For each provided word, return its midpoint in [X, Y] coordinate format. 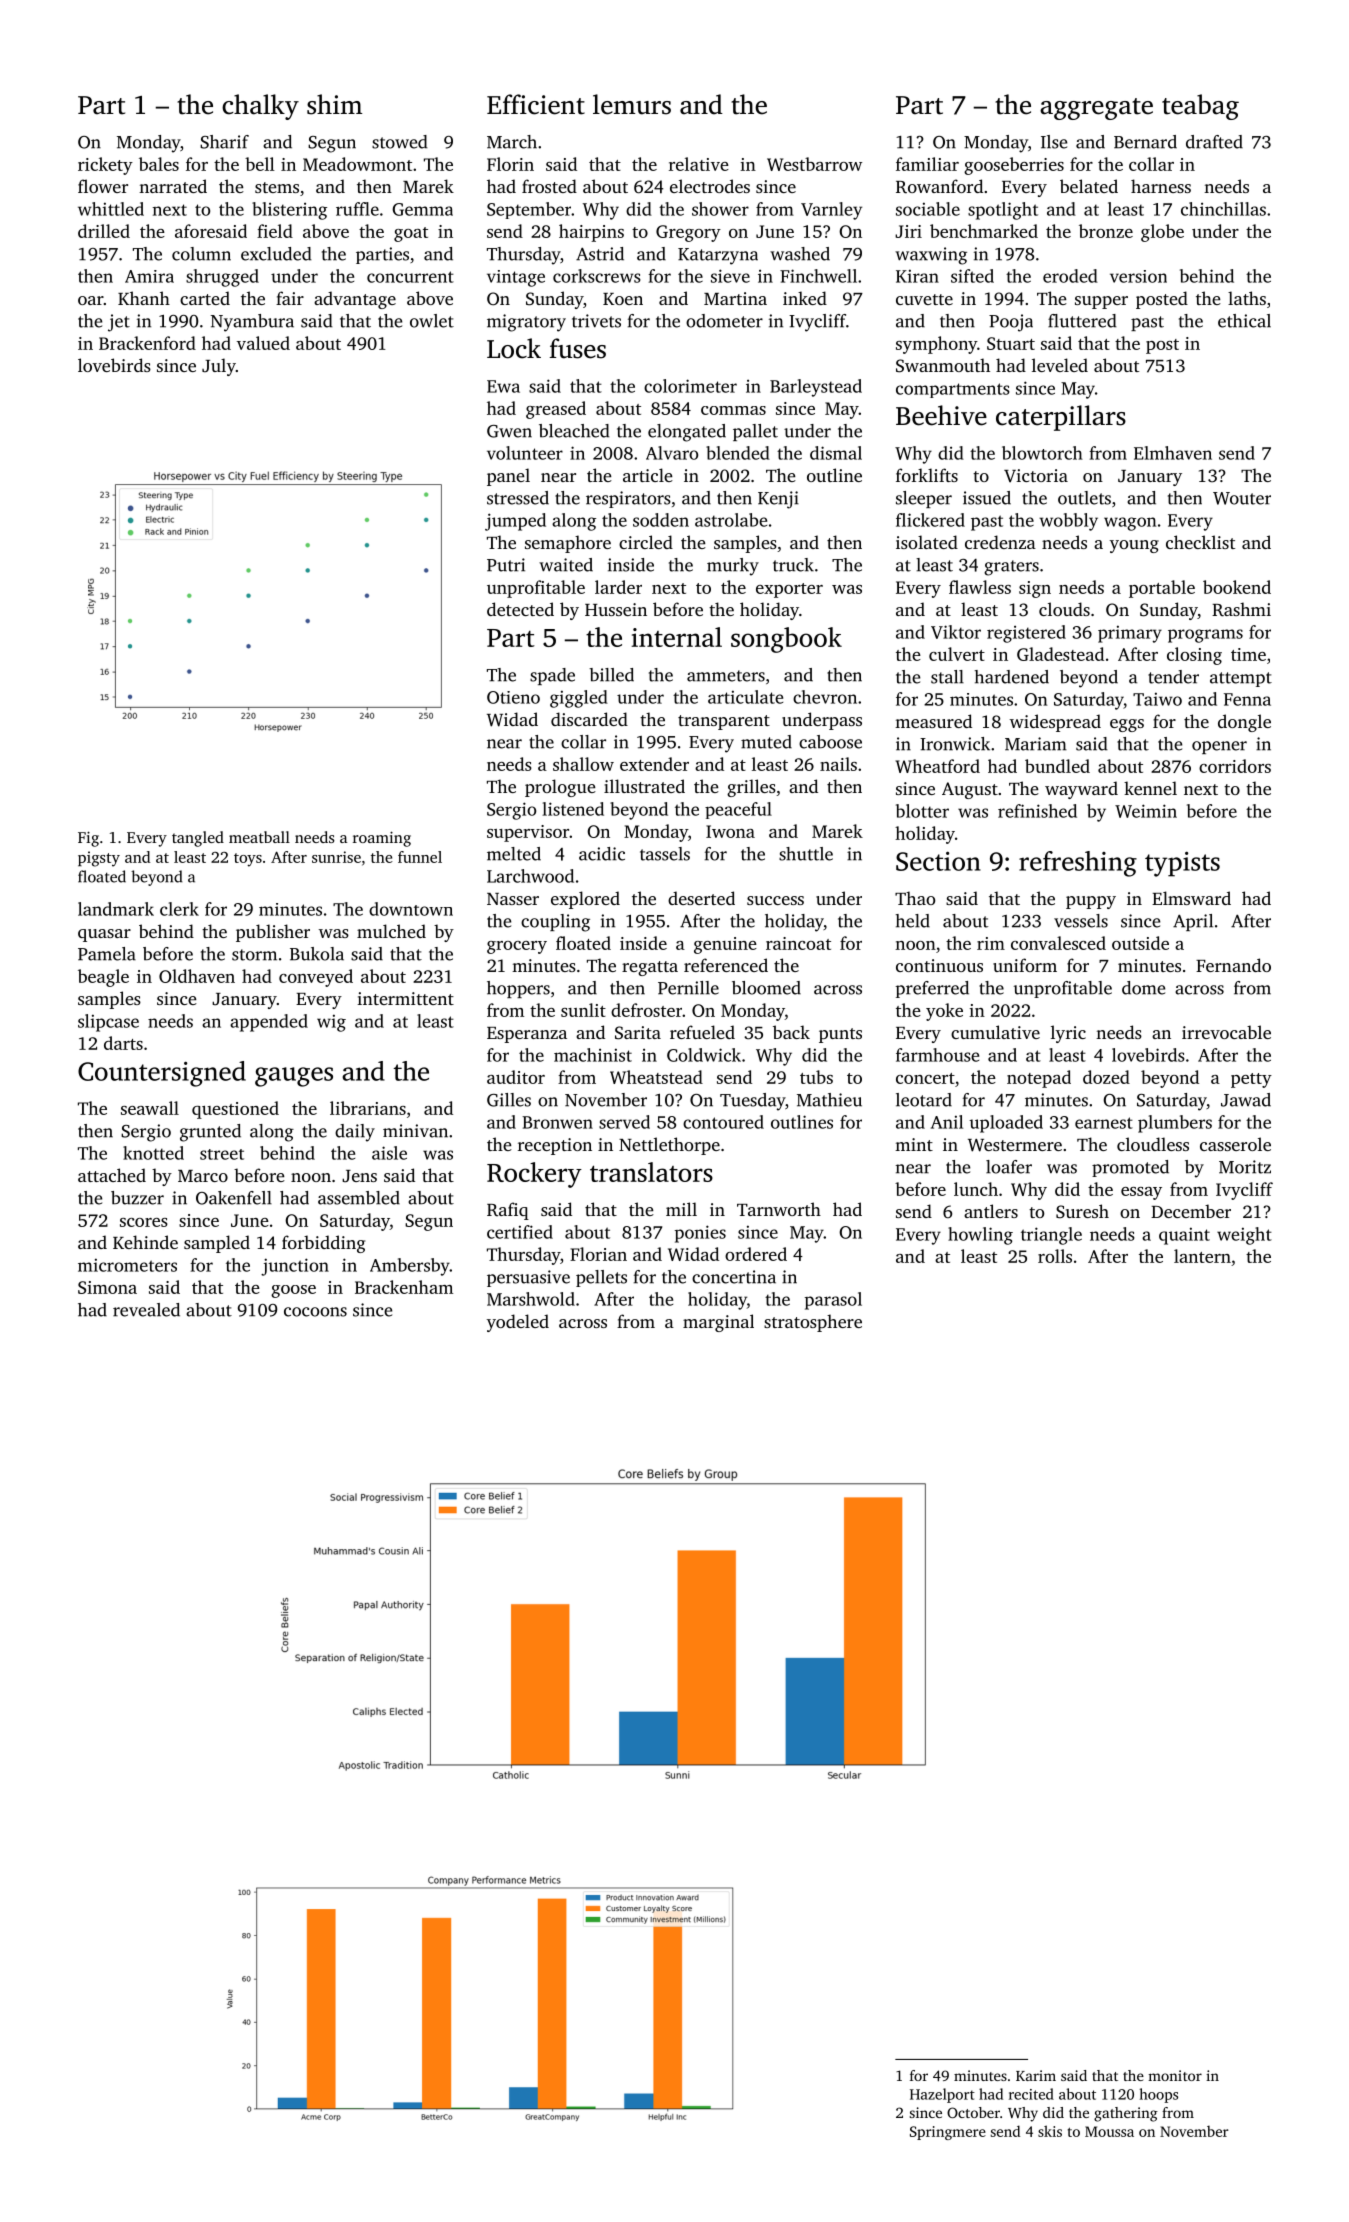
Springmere [948, 2133]
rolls [1055, 1256]
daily [355, 1133]
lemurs [632, 104]
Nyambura [252, 323]
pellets [601, 1278]
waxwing [931, 256]
